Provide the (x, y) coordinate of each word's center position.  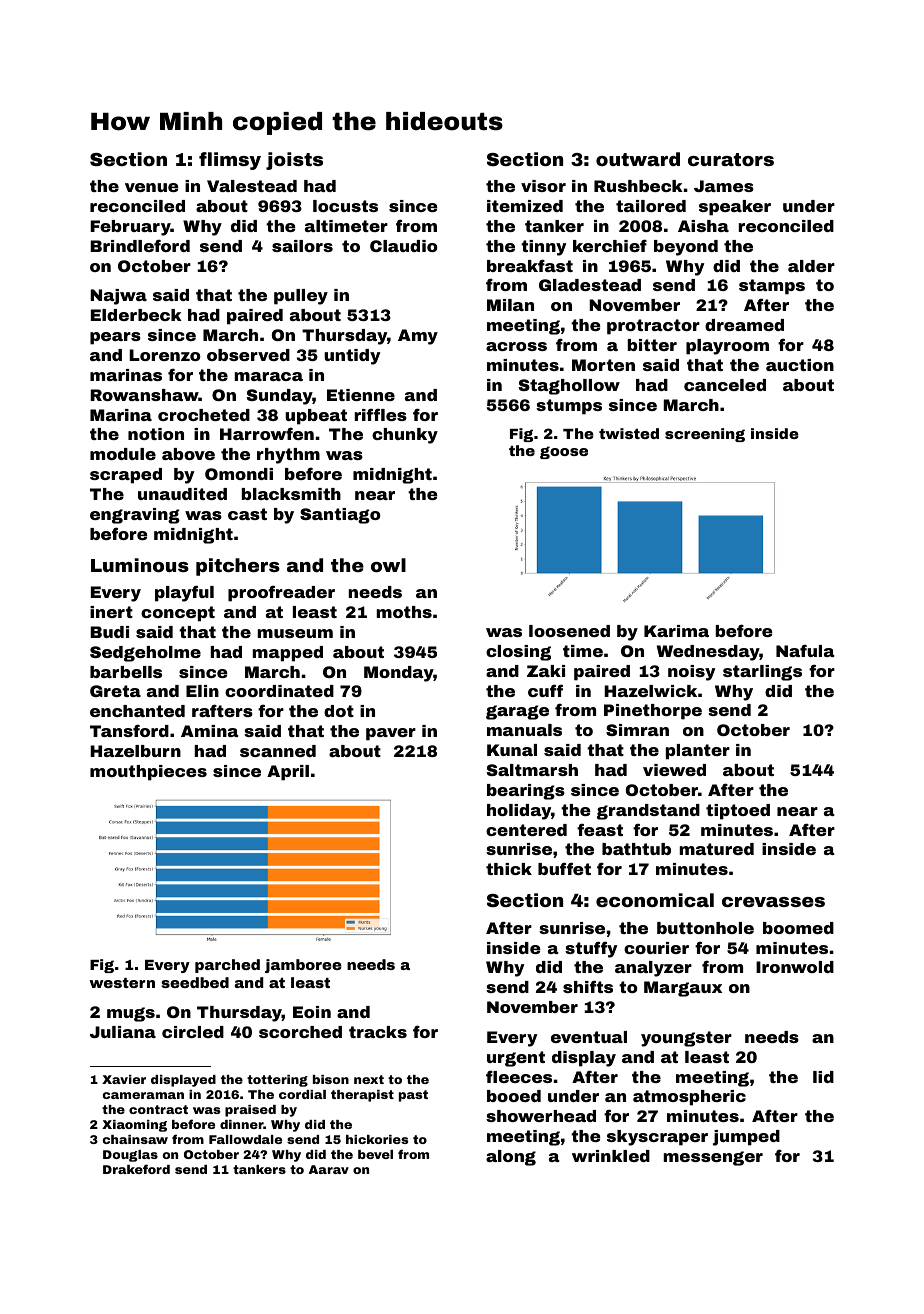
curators (731, 159)
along (511, 1158)
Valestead (252, 186)
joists (294, 161)
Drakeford (136, 1169)
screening (705, 435)
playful (184, 593)
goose (564, 452)
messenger (713, 1158)
